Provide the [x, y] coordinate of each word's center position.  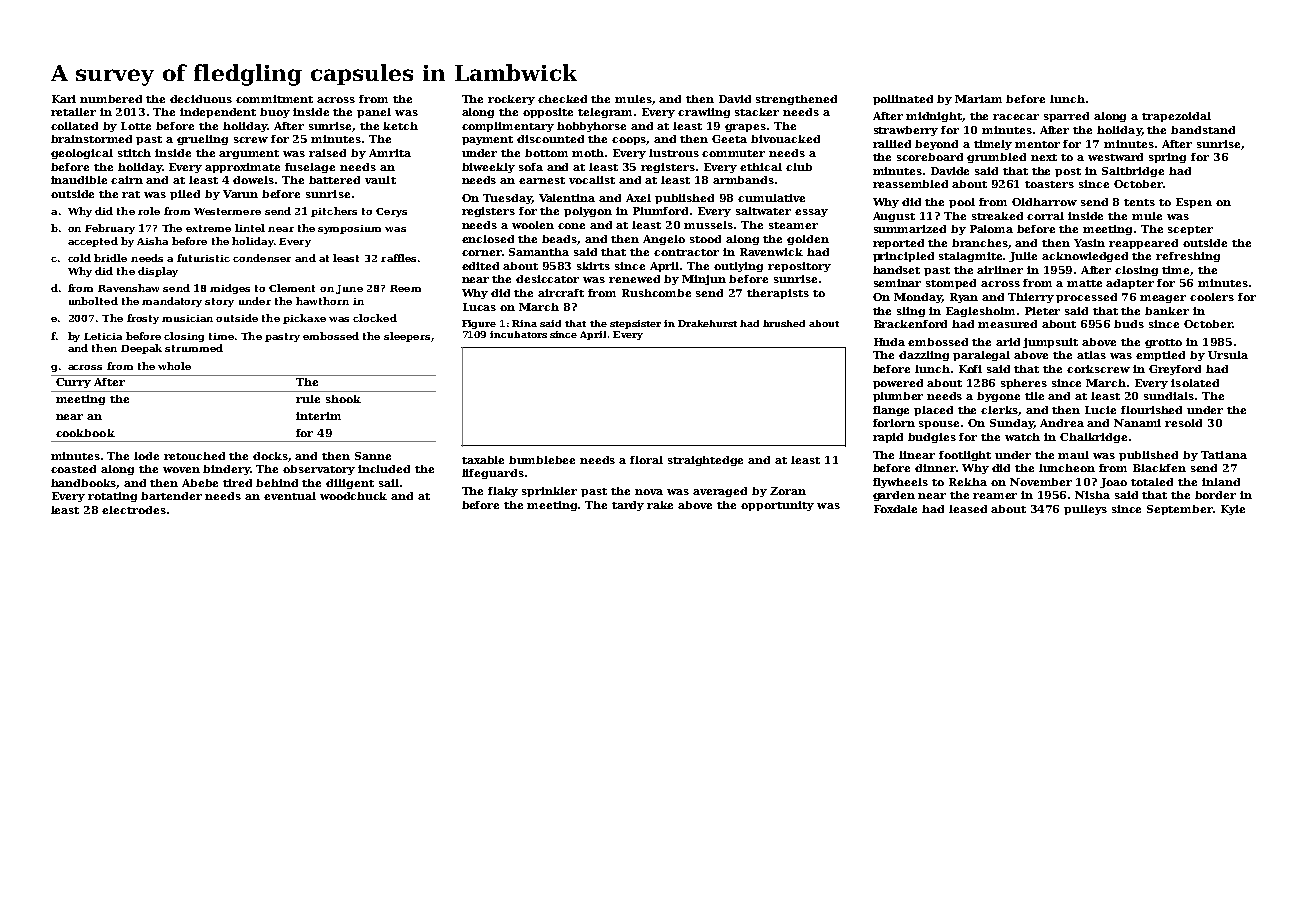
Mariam [978, 99]
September [1180, 510]
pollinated [903, 100]
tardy [628, 506]
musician [187, 318]
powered [898, 384]
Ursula [1228, 355]
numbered [111, 99]
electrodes [134, 510]
